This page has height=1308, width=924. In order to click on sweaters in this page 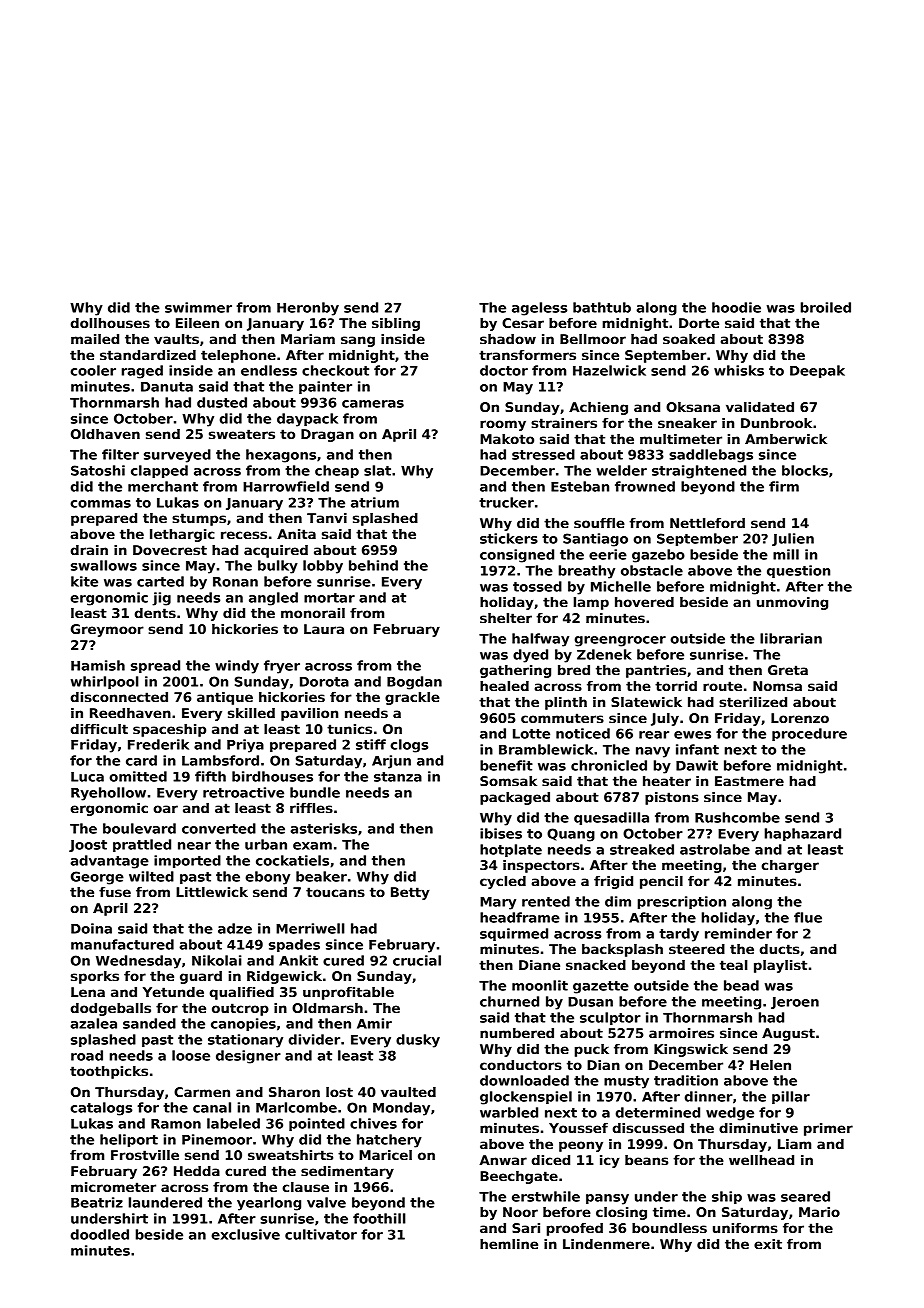, I will do `click(242, 434)`.
